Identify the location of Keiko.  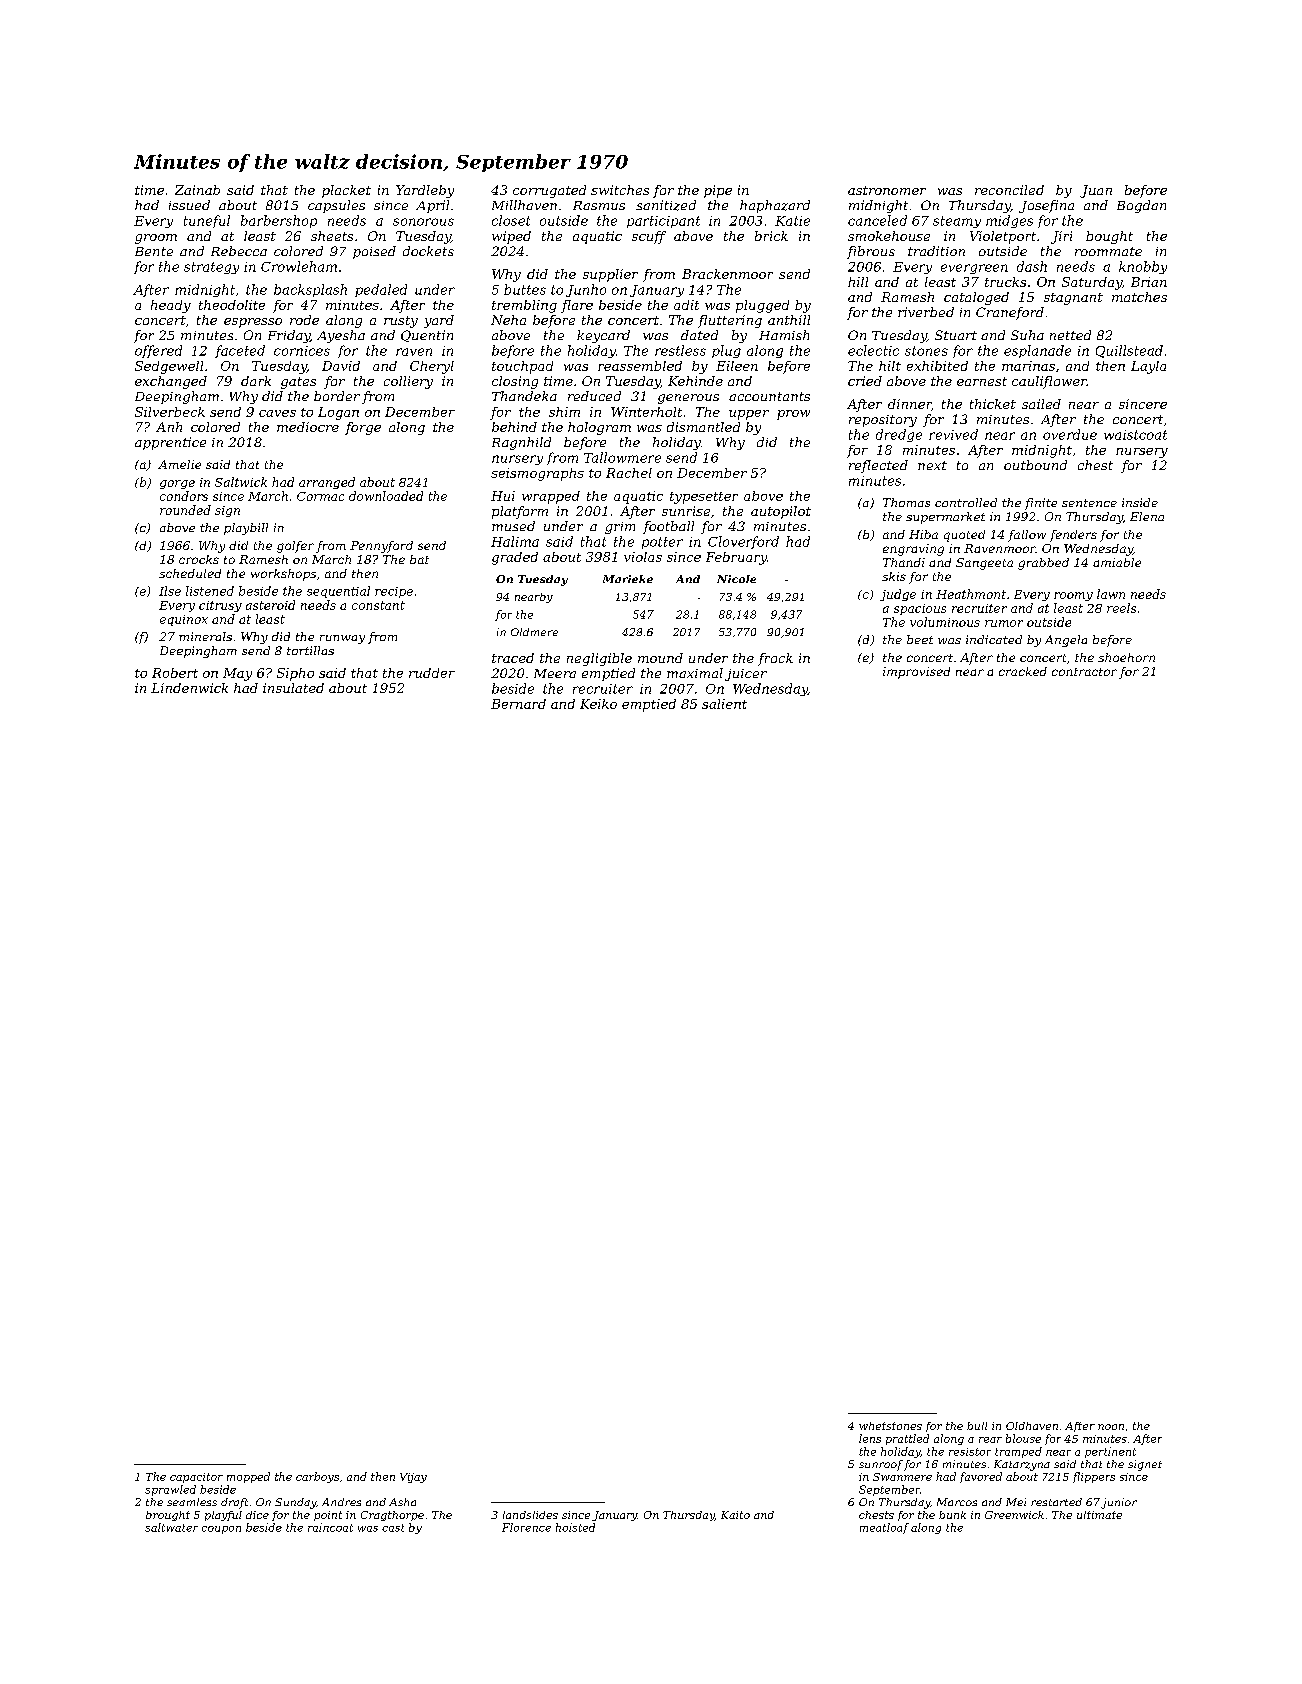
(598, 704).
